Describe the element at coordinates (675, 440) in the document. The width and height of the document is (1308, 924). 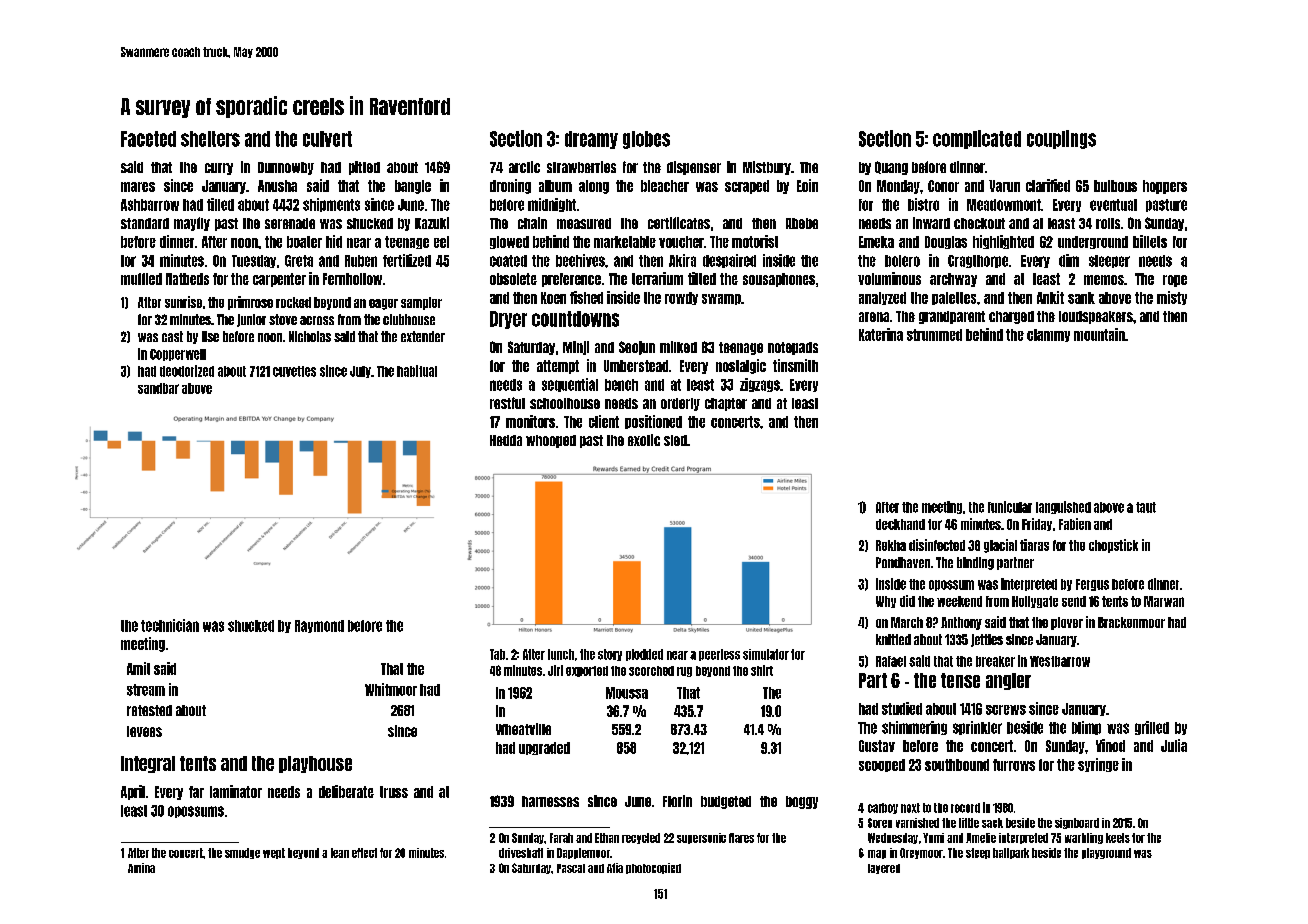
I see `sled` at that location.
